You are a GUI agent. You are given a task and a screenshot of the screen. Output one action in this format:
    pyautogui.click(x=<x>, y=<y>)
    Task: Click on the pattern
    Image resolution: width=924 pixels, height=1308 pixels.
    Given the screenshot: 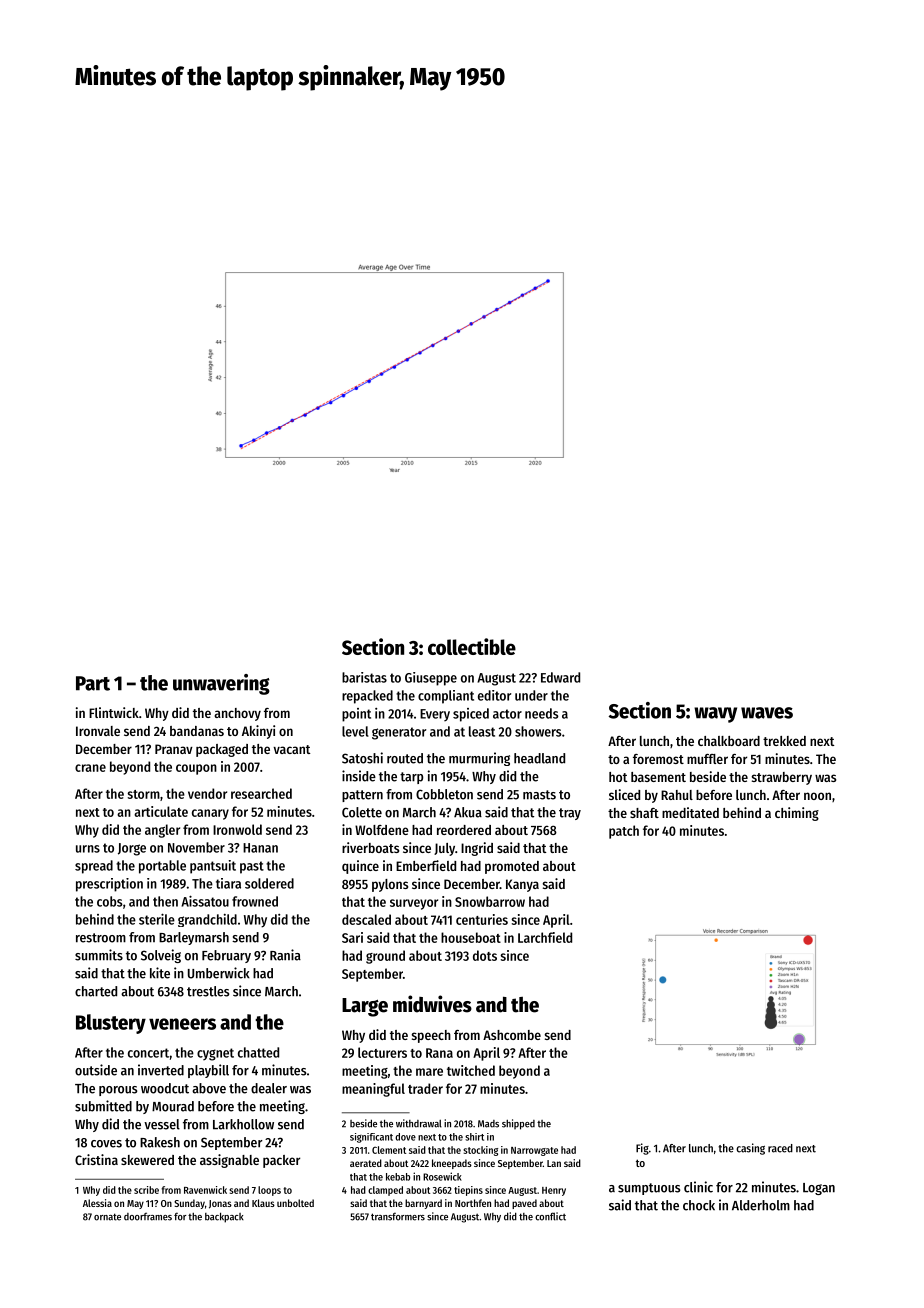 What is the action you would take?
    pyautogui.click(x=362, y=796)
